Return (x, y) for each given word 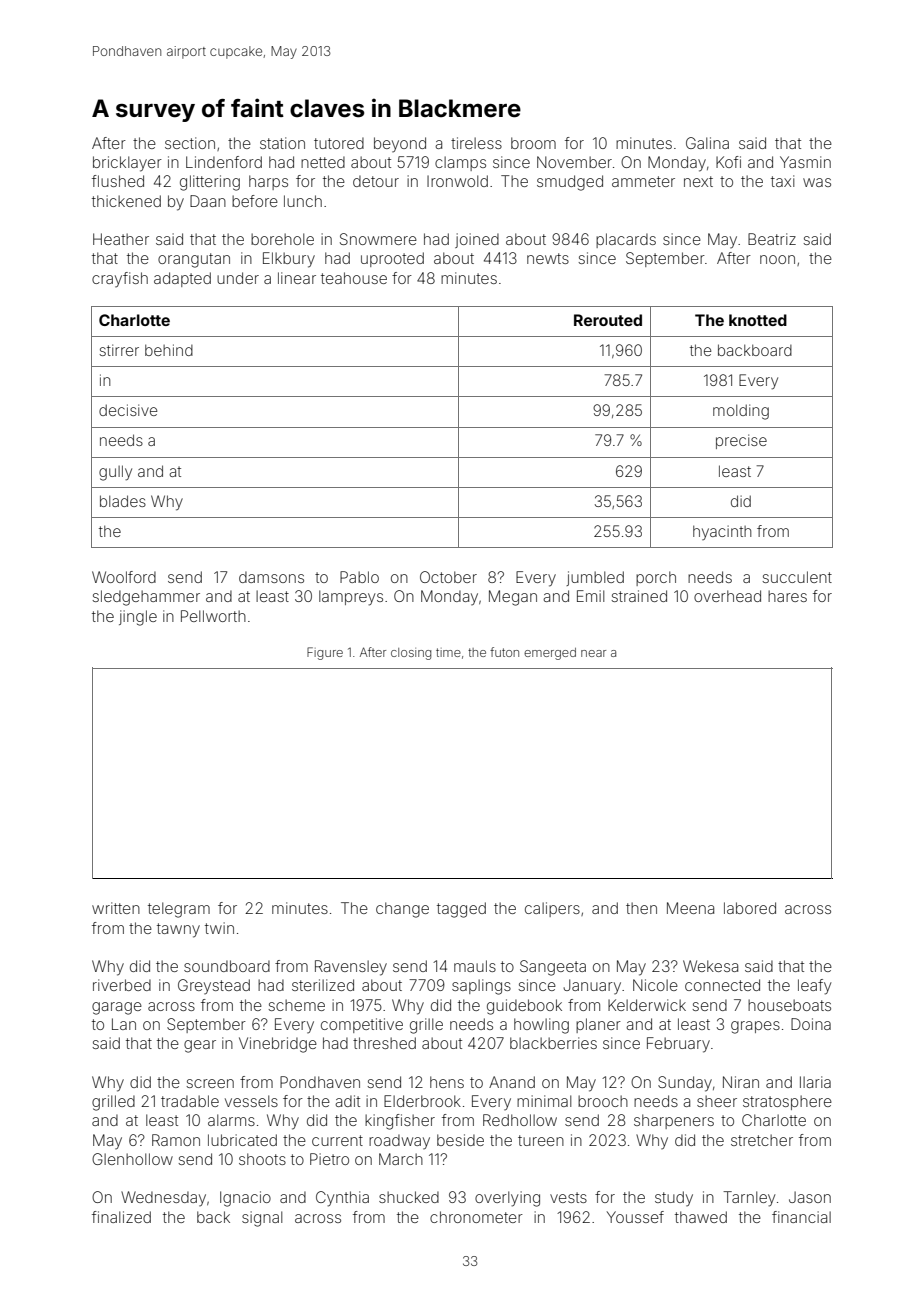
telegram (179, 910)
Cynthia (342, 1199)
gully (115, 473)
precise (741, 441)
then (641, 908)
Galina (707, 143)
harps (268, 182)
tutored (339, 143)
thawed (701, 1217)
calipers (552, 909)
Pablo (359, 577)
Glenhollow (132, 1159)
